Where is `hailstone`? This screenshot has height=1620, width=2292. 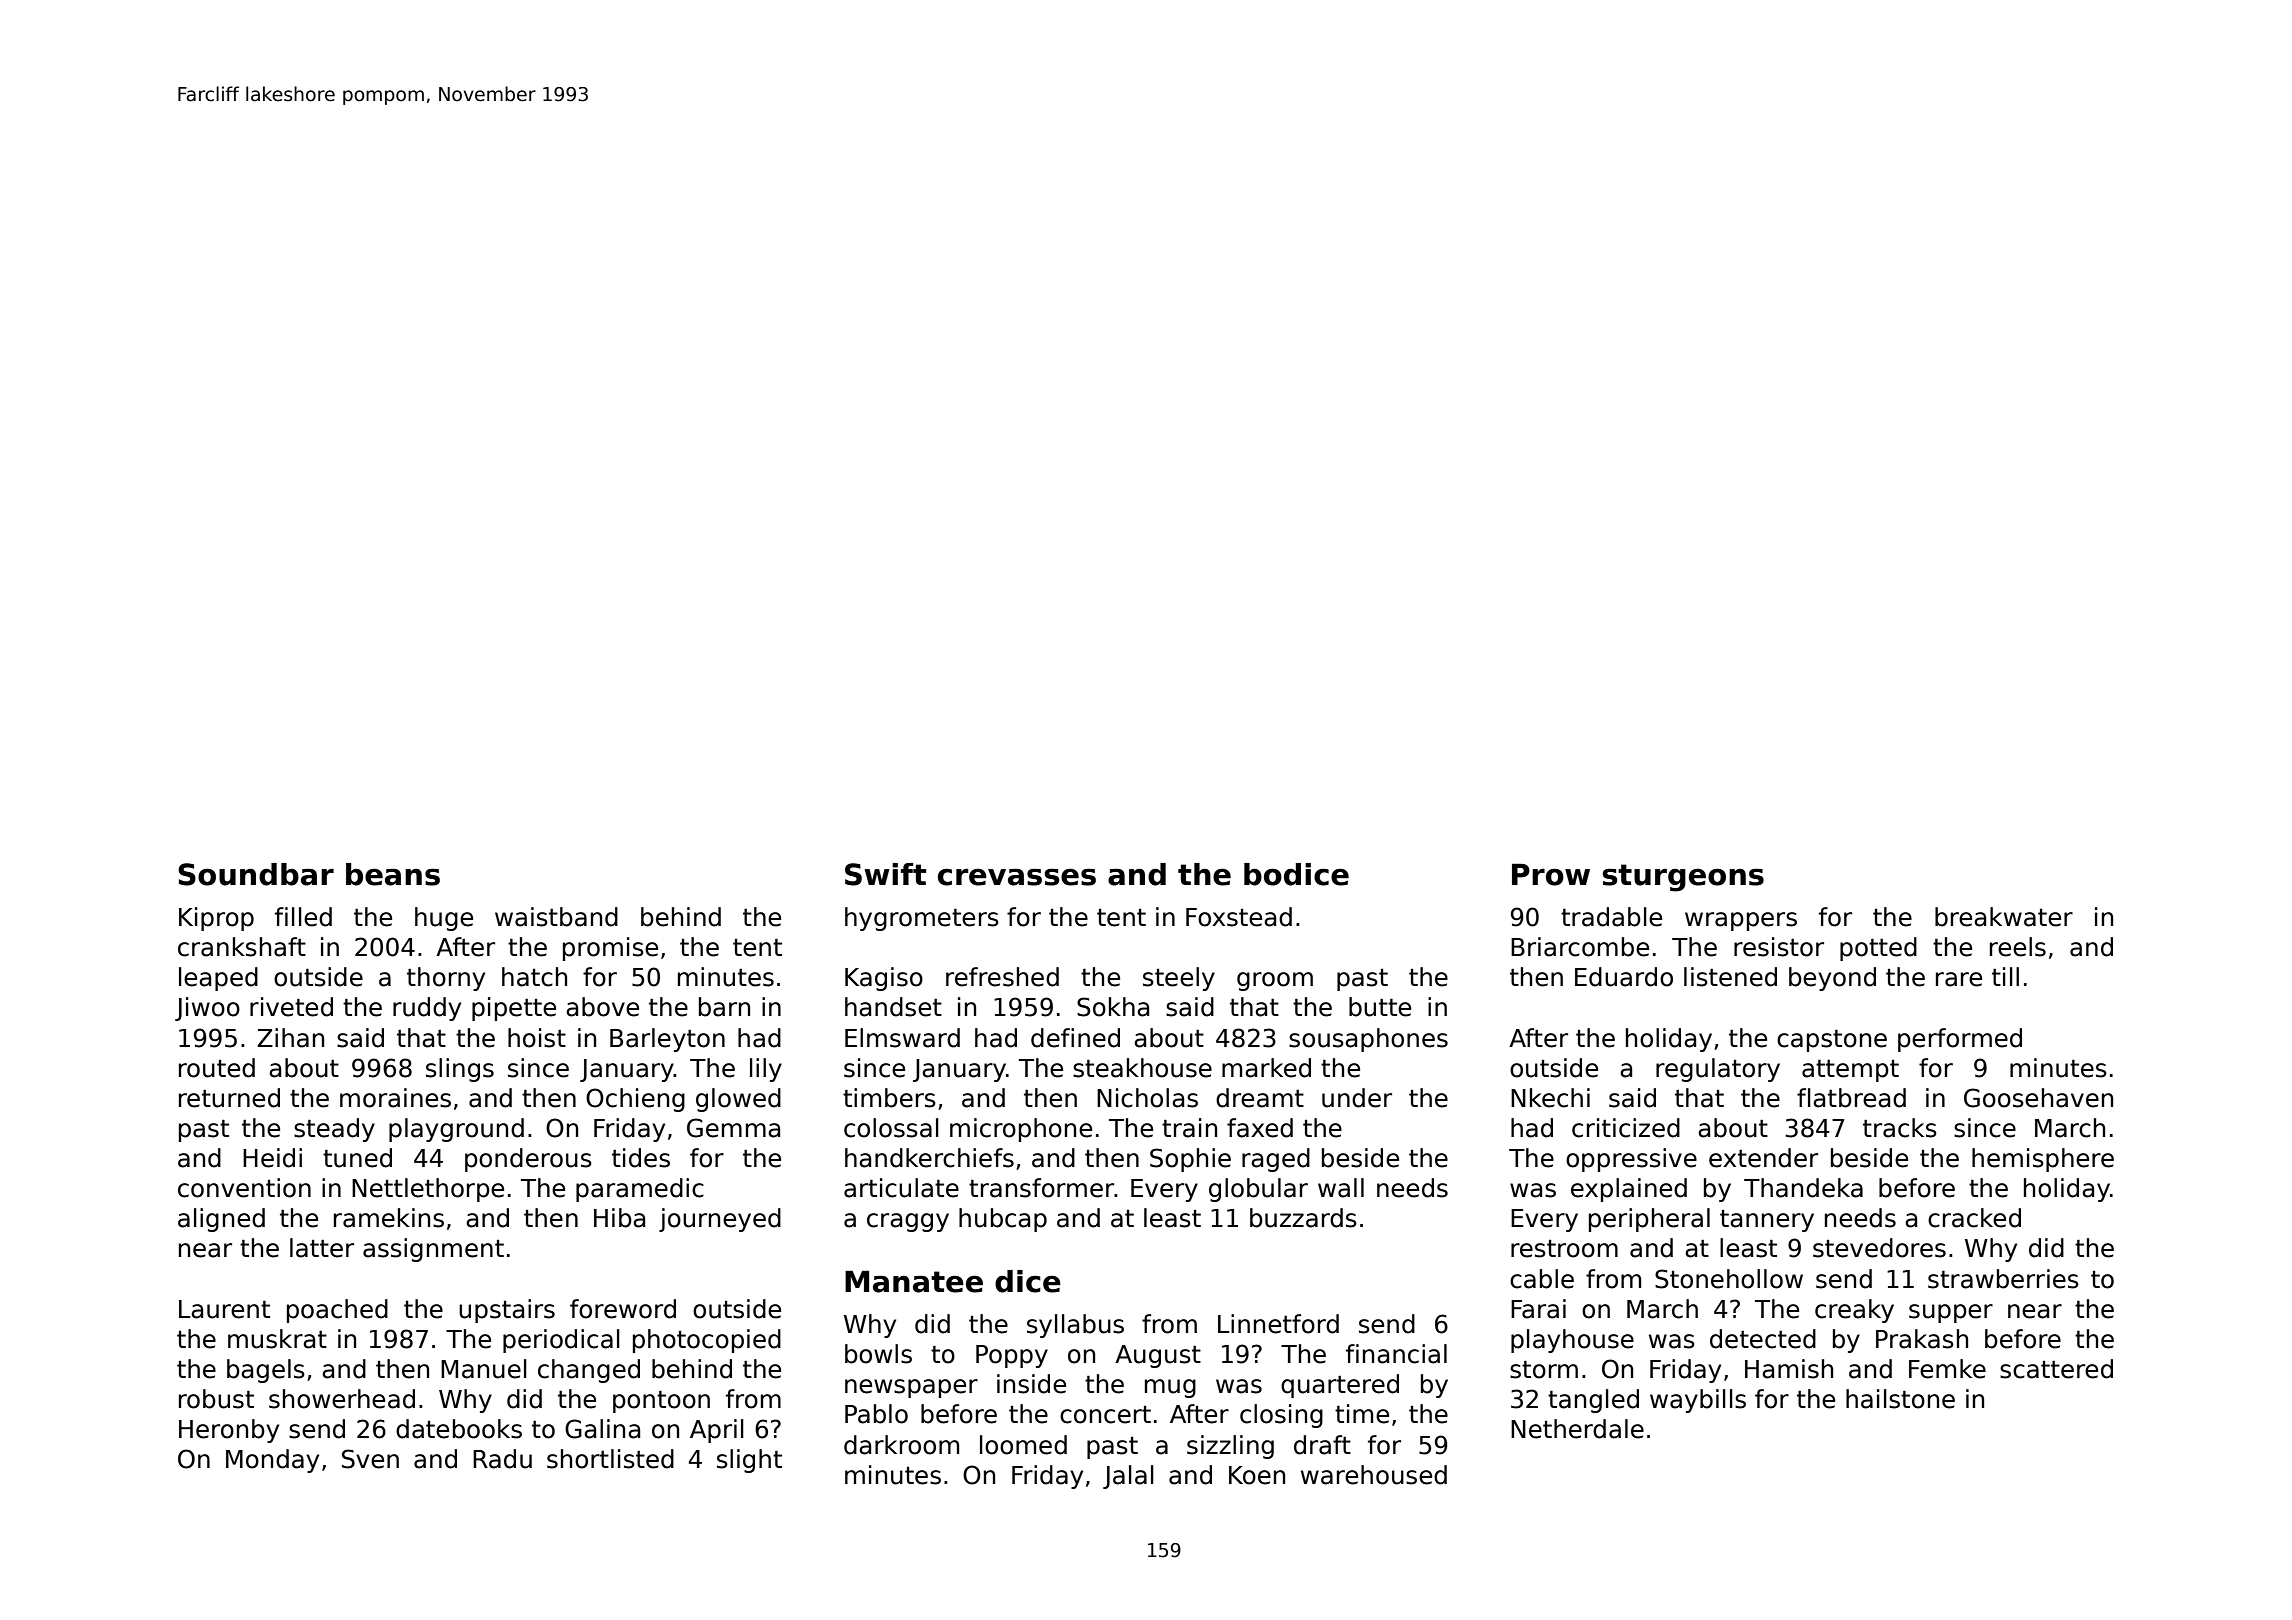 hailstone is located at coordinates (1900, 1399).
